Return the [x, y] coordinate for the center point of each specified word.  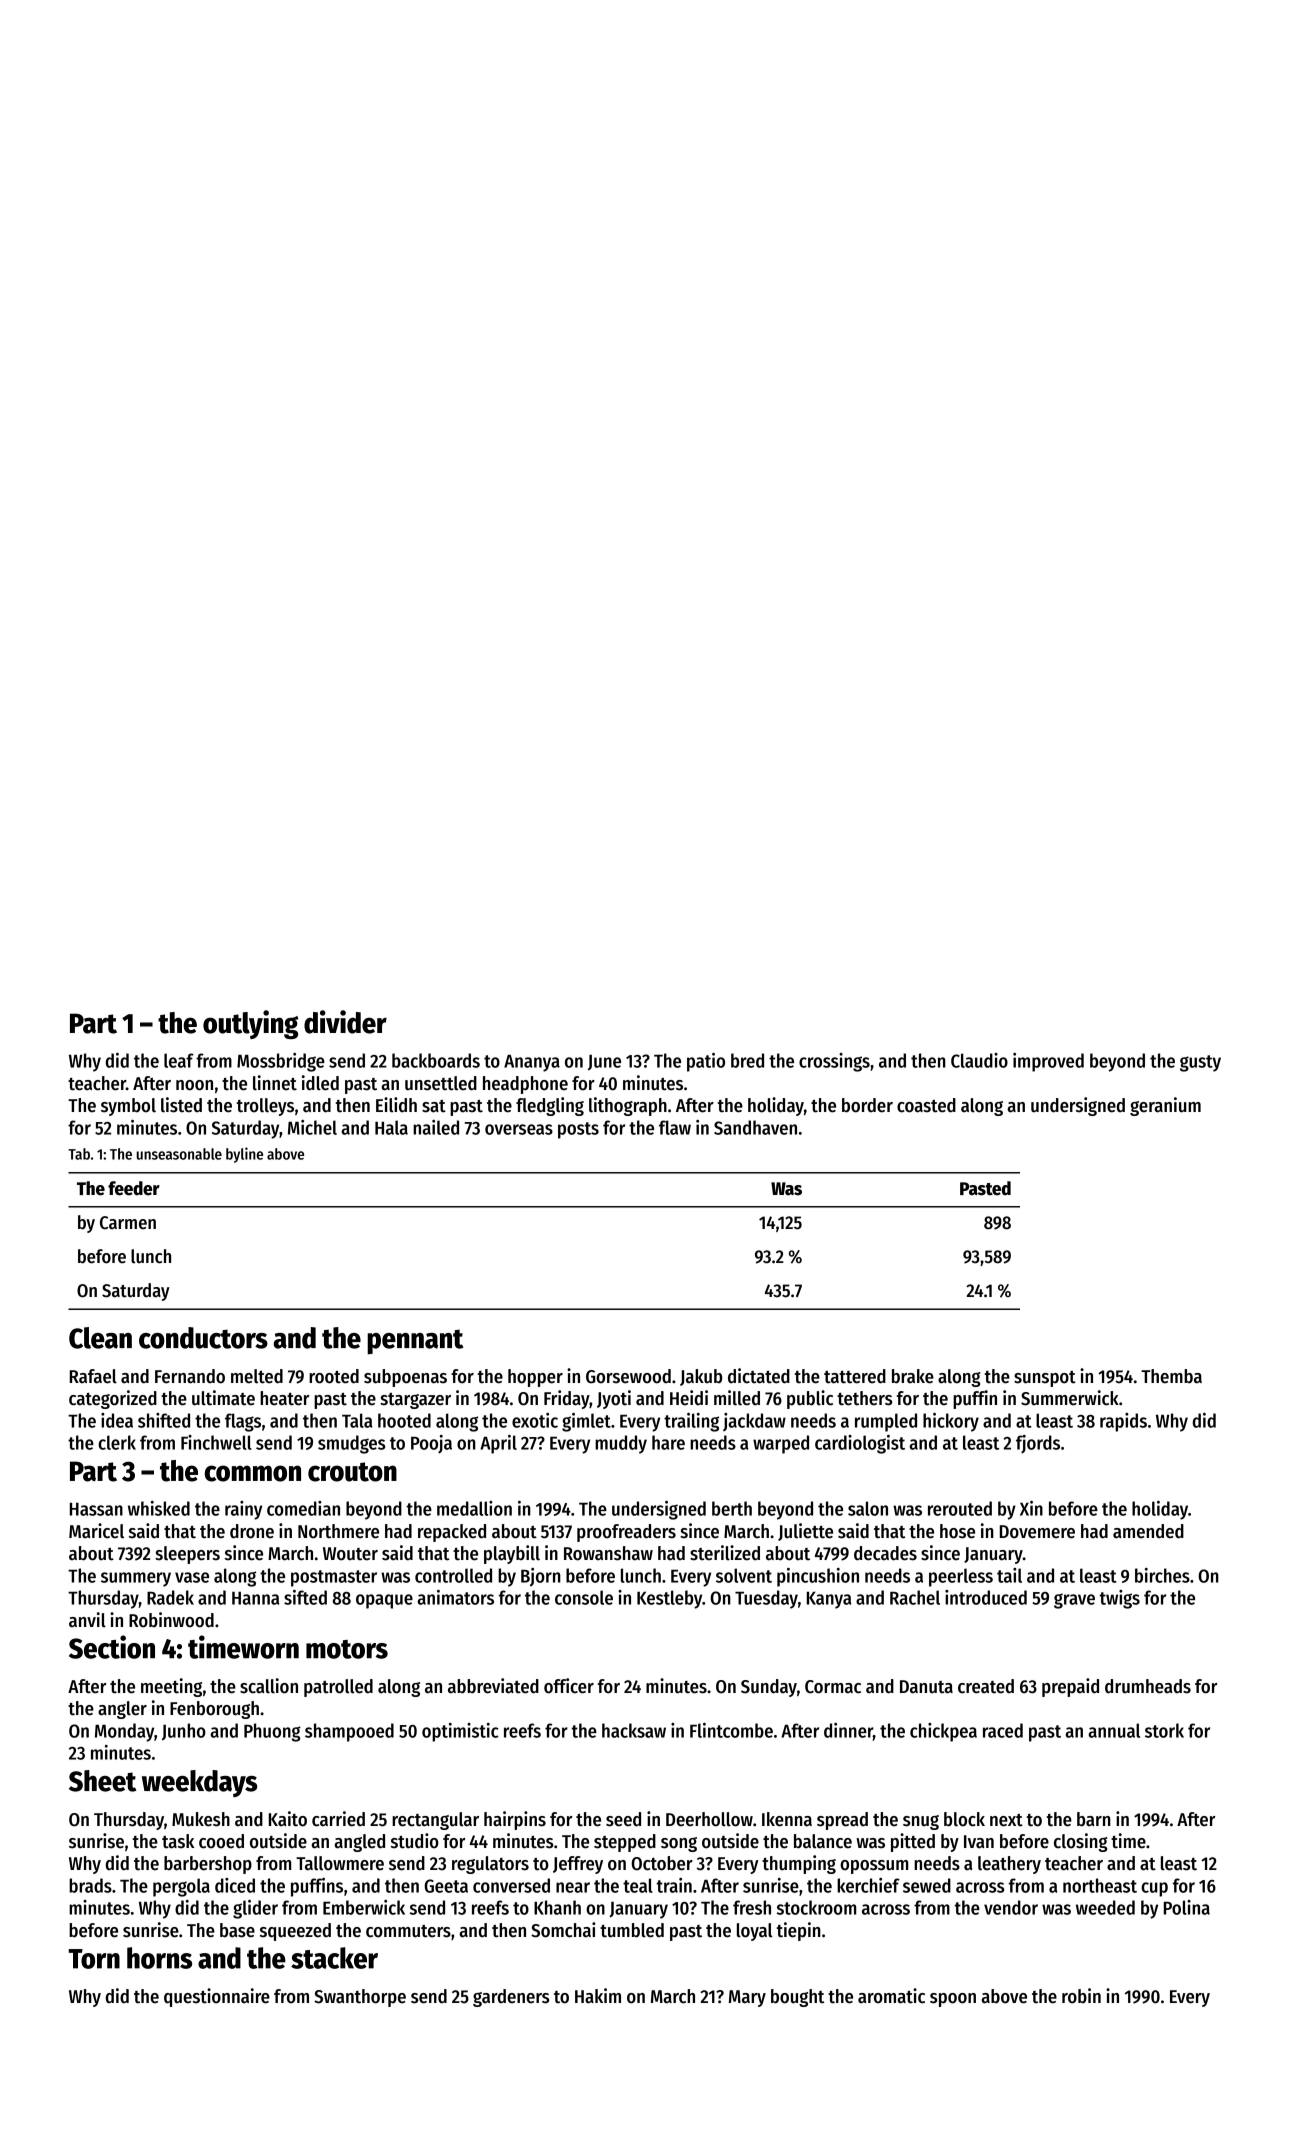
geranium [1165, 1106]
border [867, 1105]
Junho [184, 1732]
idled [320, 1083]
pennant [415, 1342]
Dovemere [1037, 1532]
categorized [113, 1399]
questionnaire [217, 1997]
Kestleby [669, 1599]
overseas [519, 1129]
